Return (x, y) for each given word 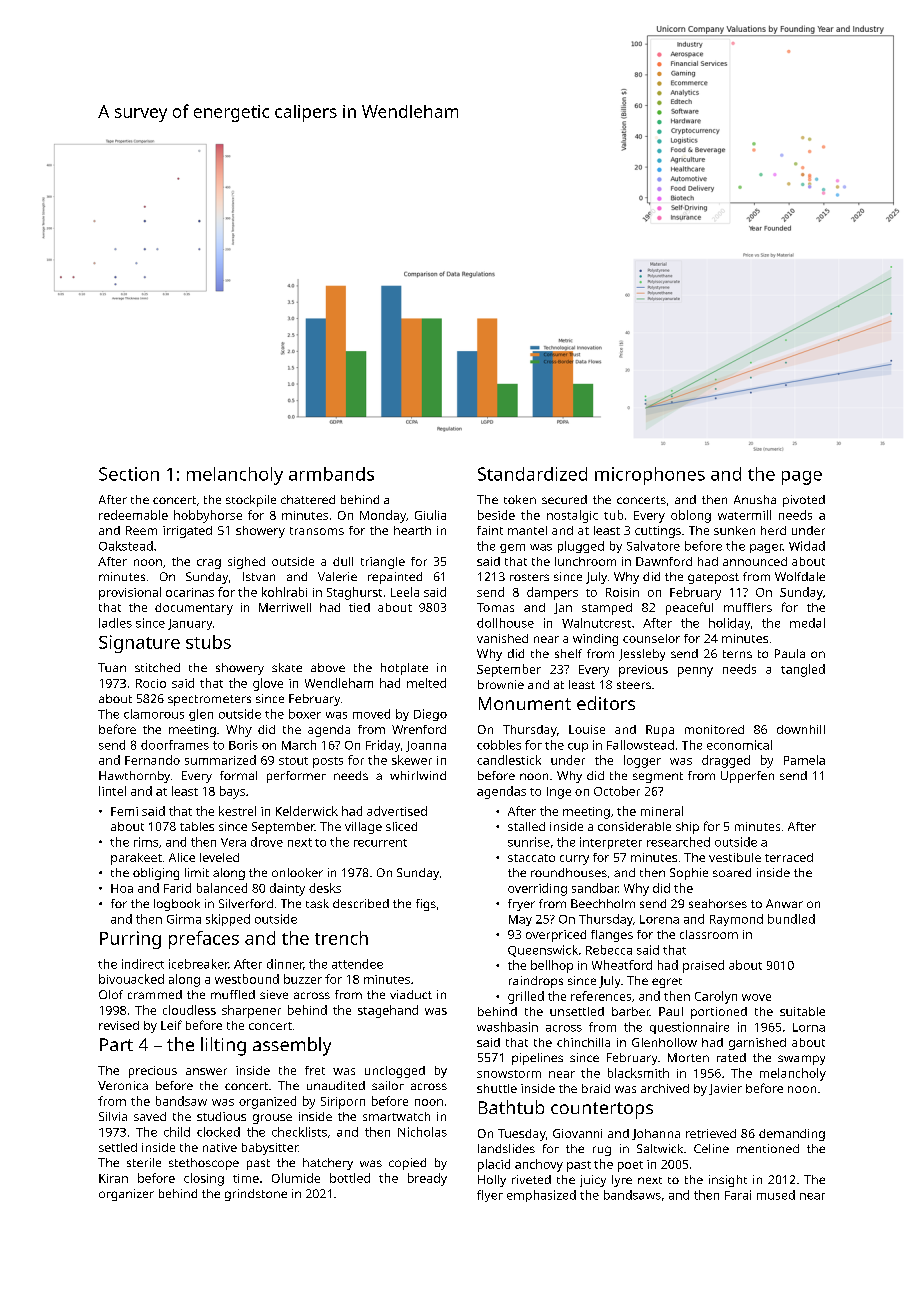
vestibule (735, 857)
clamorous (154, 714)
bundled (791, 919)
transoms (317, 531)
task (317, 903)
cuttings (658, 532)
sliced (401, 826)
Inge (559, 793)
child (177, 1132)
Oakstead (126, 546)
